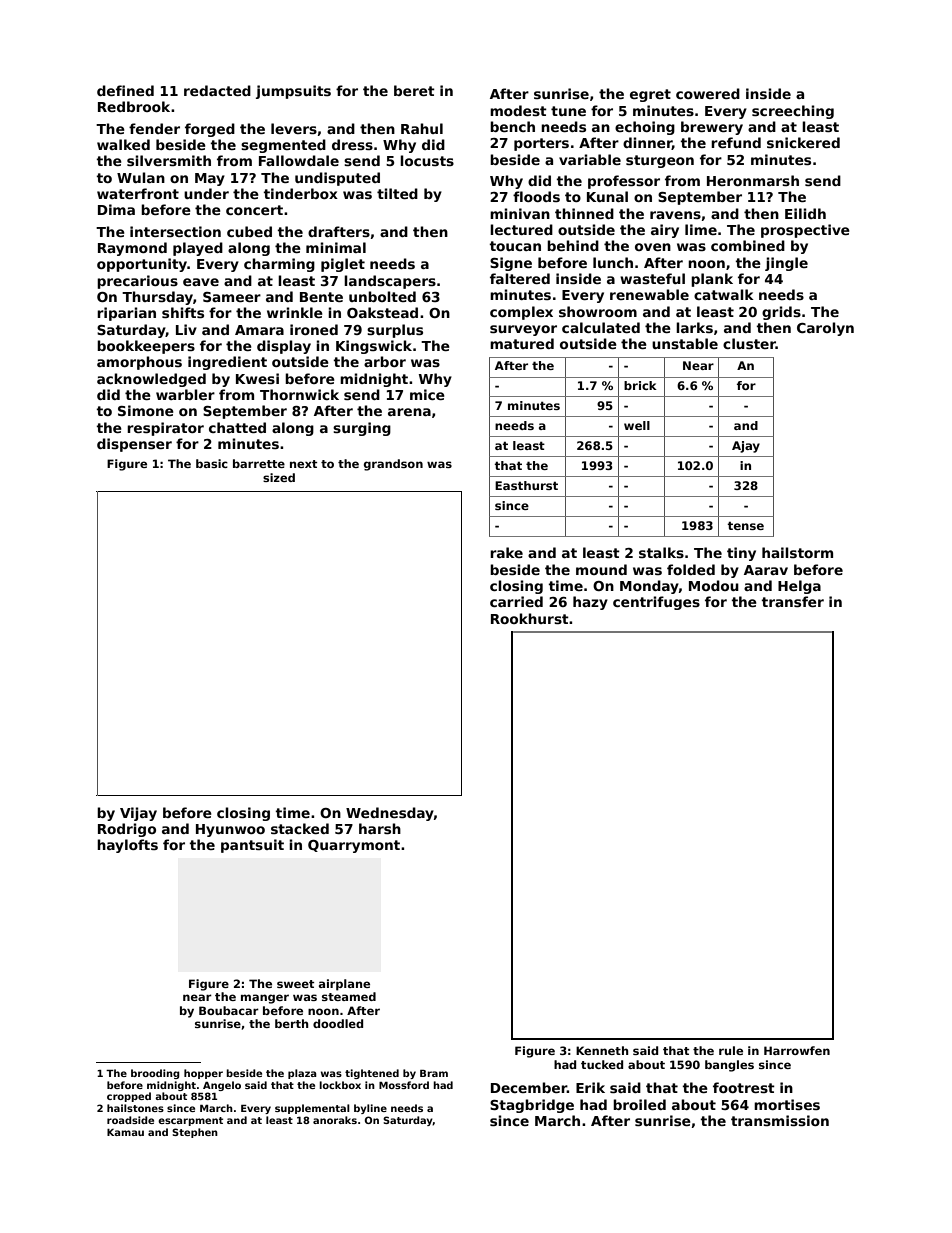  Describe the element at coordinates (414, 90) in the screenshot. I see `beret` at that location.
